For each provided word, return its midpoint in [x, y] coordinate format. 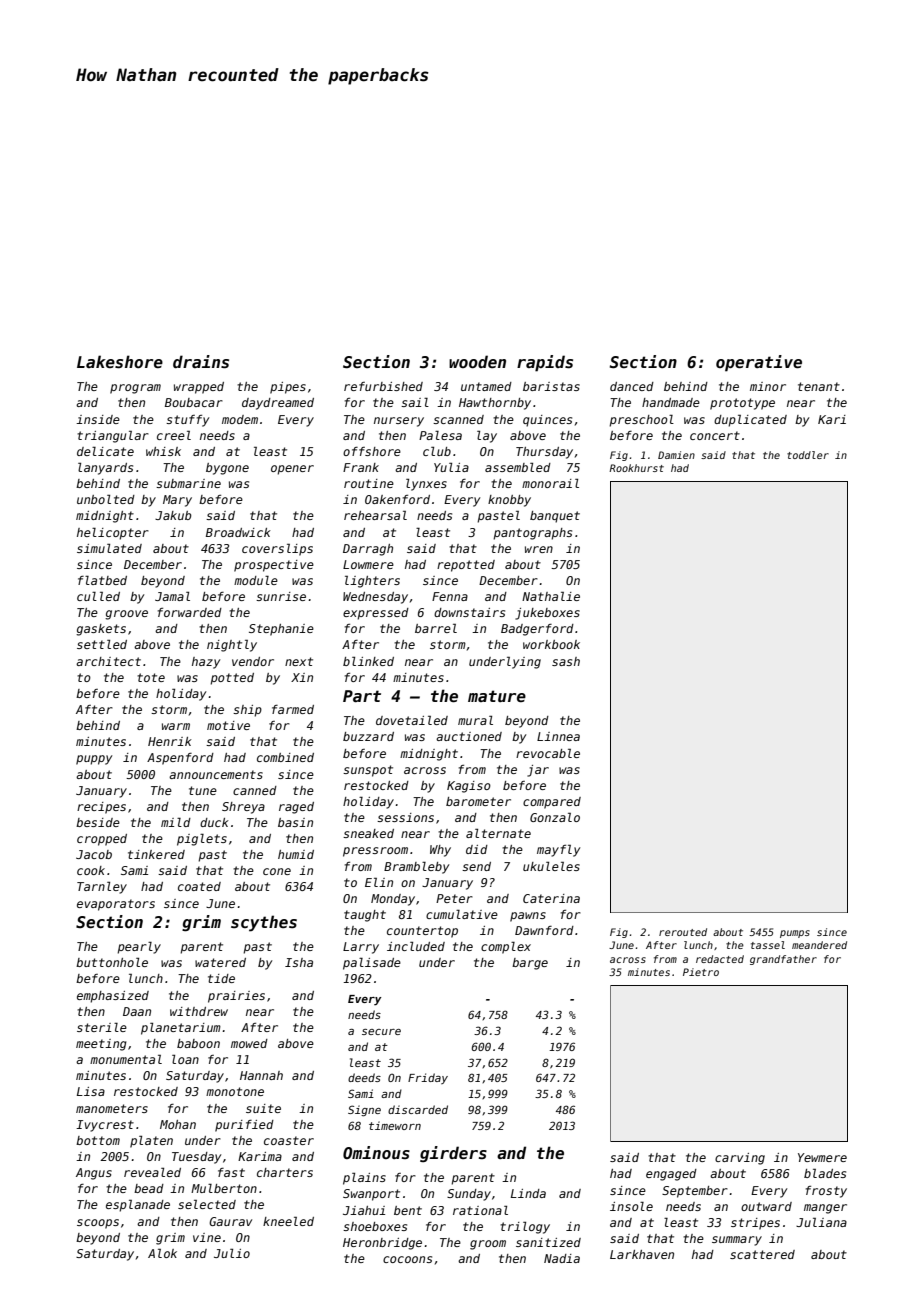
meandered [819, 945]
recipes [101, 808]
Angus [94, 1174]
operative [759, 363]
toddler [808, 455]
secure [381, 1032]
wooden [477, 362]
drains [201, 362]
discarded [418, 1109]
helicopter [113, 534]
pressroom [375, 852]
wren [539, 549]
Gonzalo [555, 817]
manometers [112, 1108]
